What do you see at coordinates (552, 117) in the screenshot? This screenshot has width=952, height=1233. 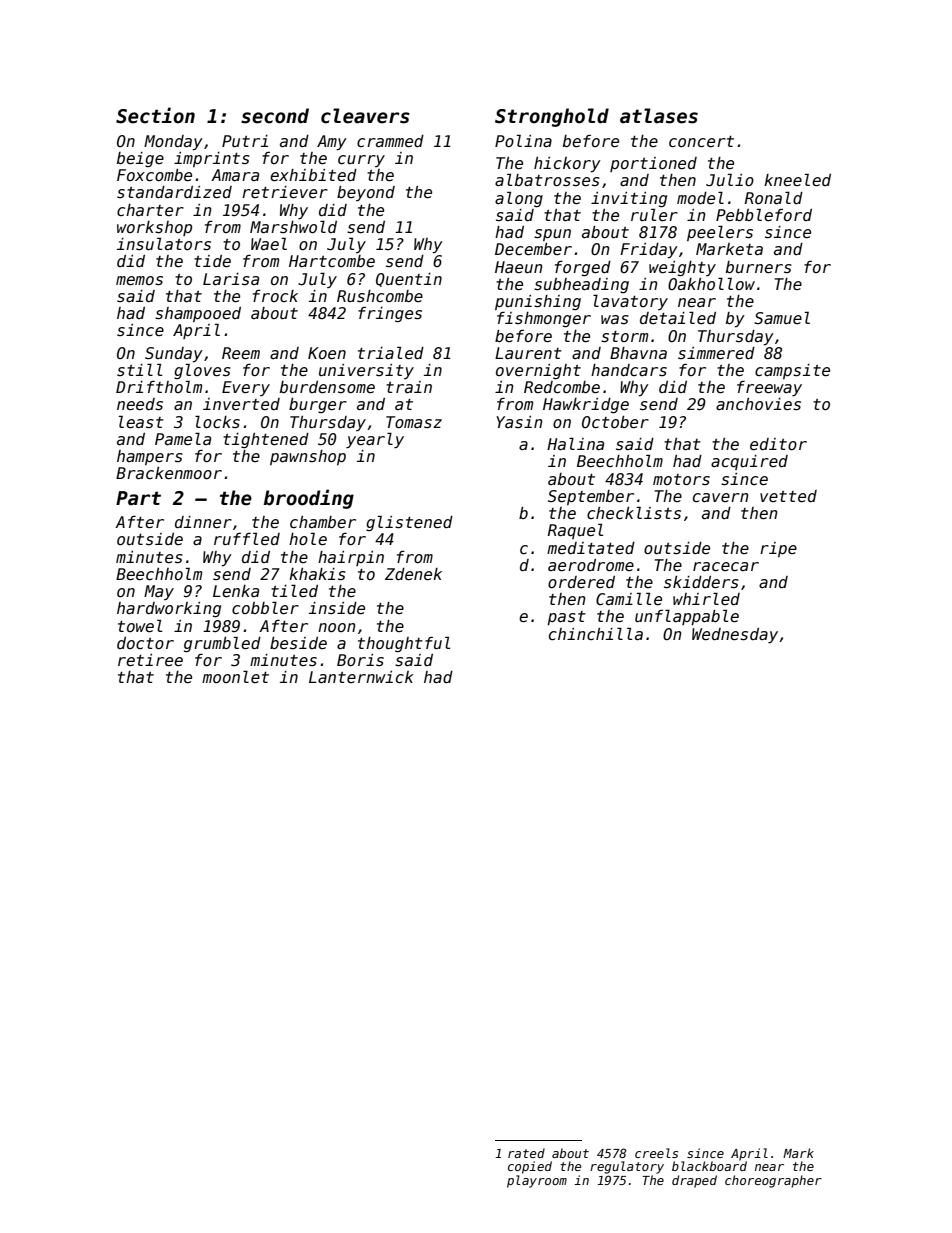 I see `Stronghold` at bounding box center [552, 117].
